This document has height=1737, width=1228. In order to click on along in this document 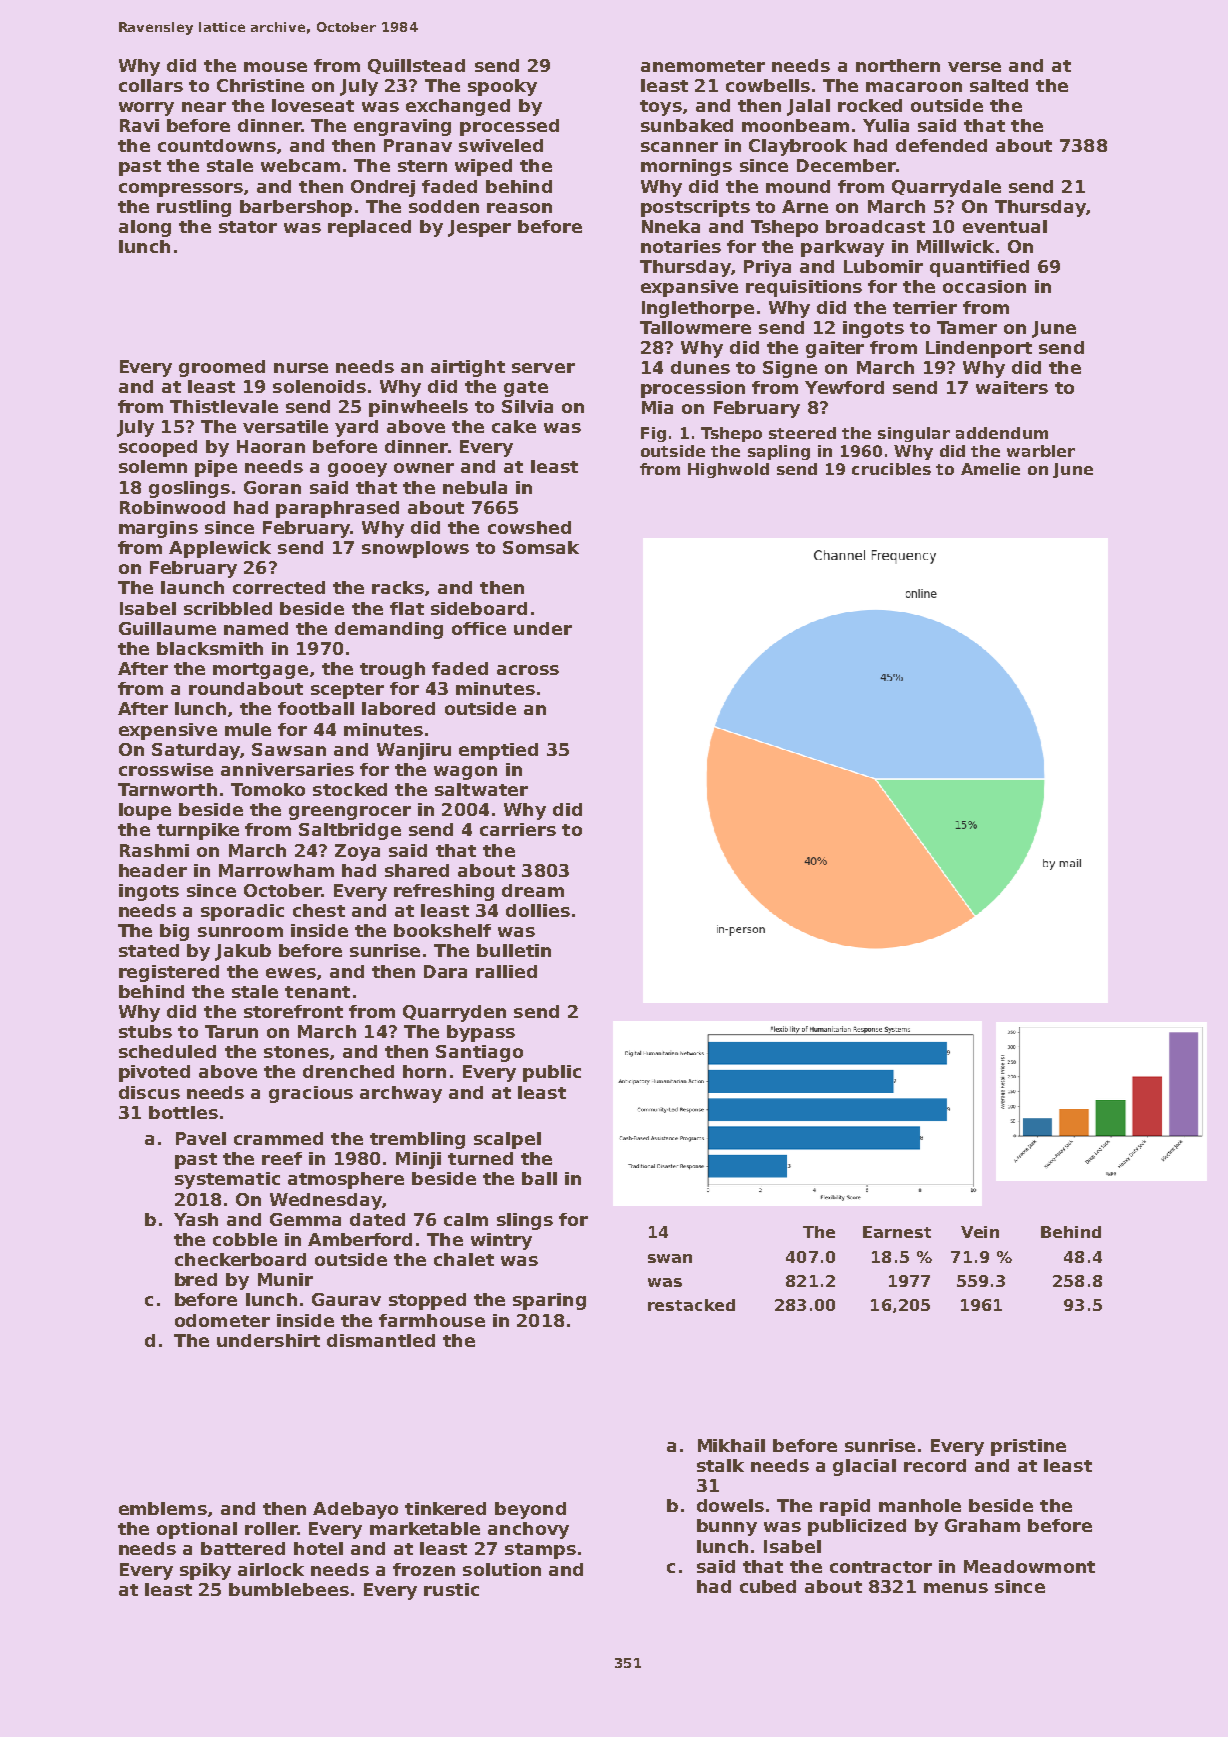, I will do `click(145, 228)`.
